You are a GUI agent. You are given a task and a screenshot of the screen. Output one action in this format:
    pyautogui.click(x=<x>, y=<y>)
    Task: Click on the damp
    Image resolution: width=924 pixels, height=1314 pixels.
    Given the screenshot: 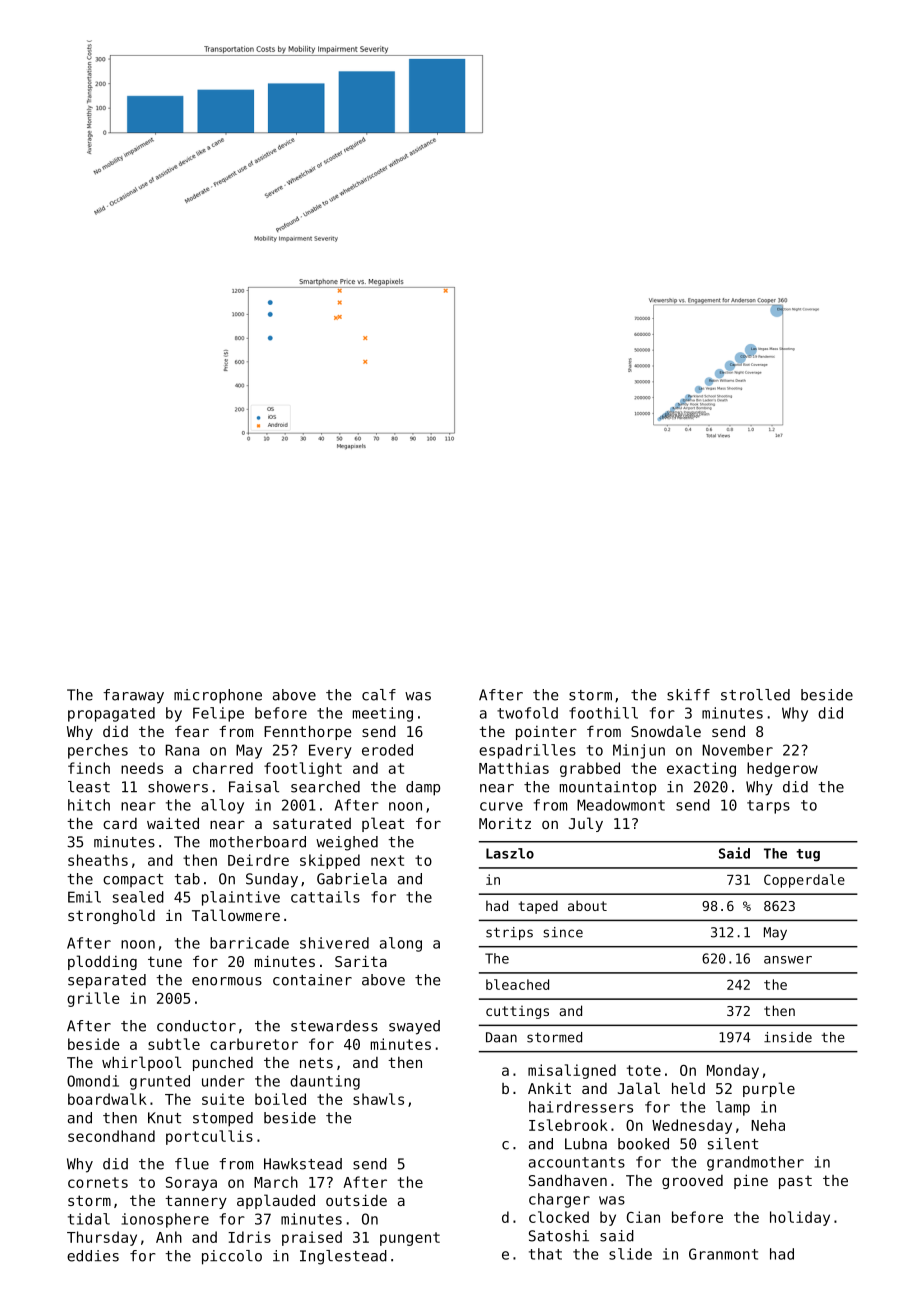 What is the action you would take?
    pyautogui.click(x=423, y=788)
